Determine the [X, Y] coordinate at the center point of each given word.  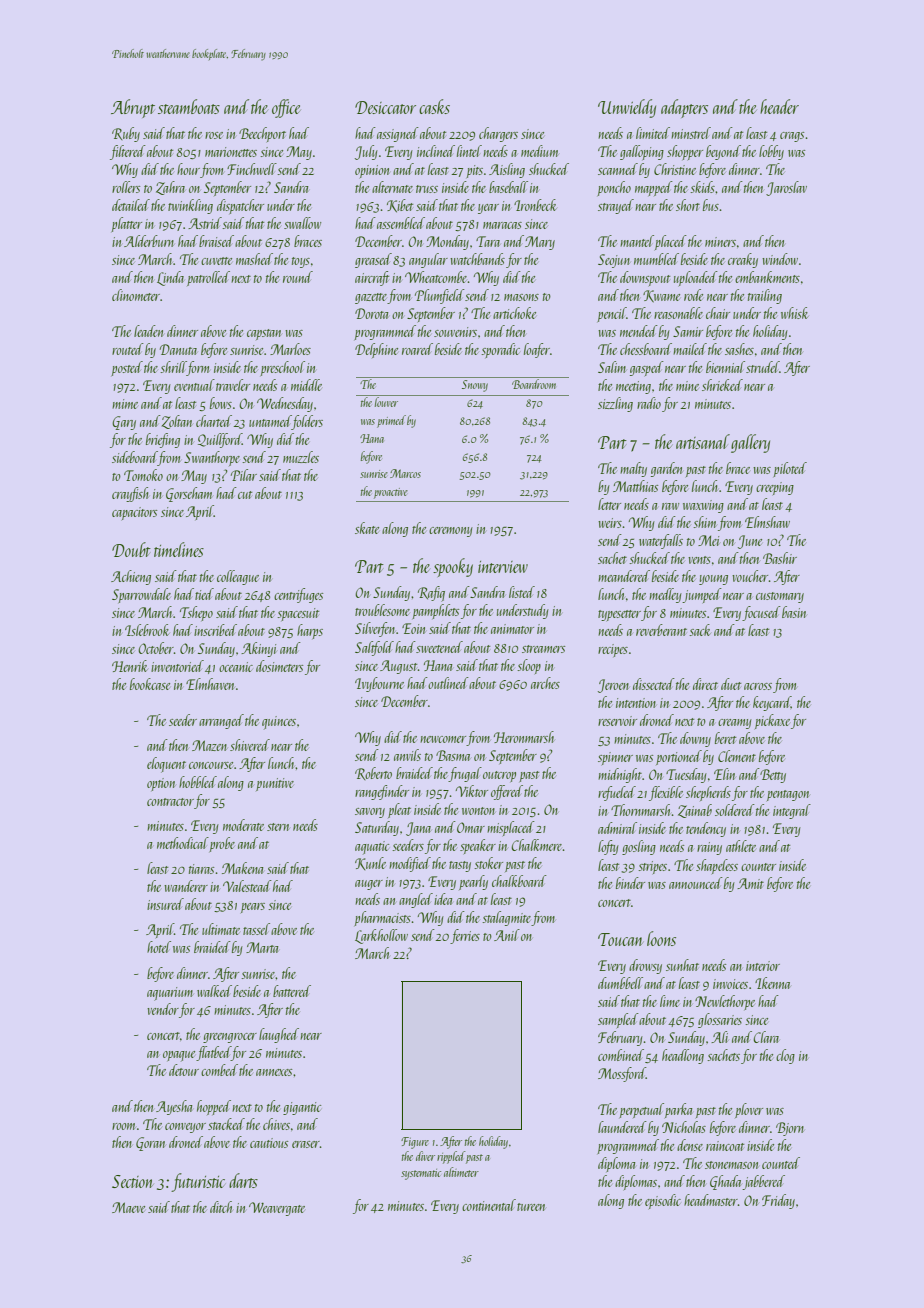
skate [367, 528]
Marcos [405, 473]
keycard [772, 703]
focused [761, 613]
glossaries [720, 1020]
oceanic [236, 667]
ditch [221, 1207]
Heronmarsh [524, 737]
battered [292, 991]
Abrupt [133, 108]
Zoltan [177, 422]
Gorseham [189, 494]
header [779, 106]
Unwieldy [627, 108]
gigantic [302, 1108]
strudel [763, 367]
